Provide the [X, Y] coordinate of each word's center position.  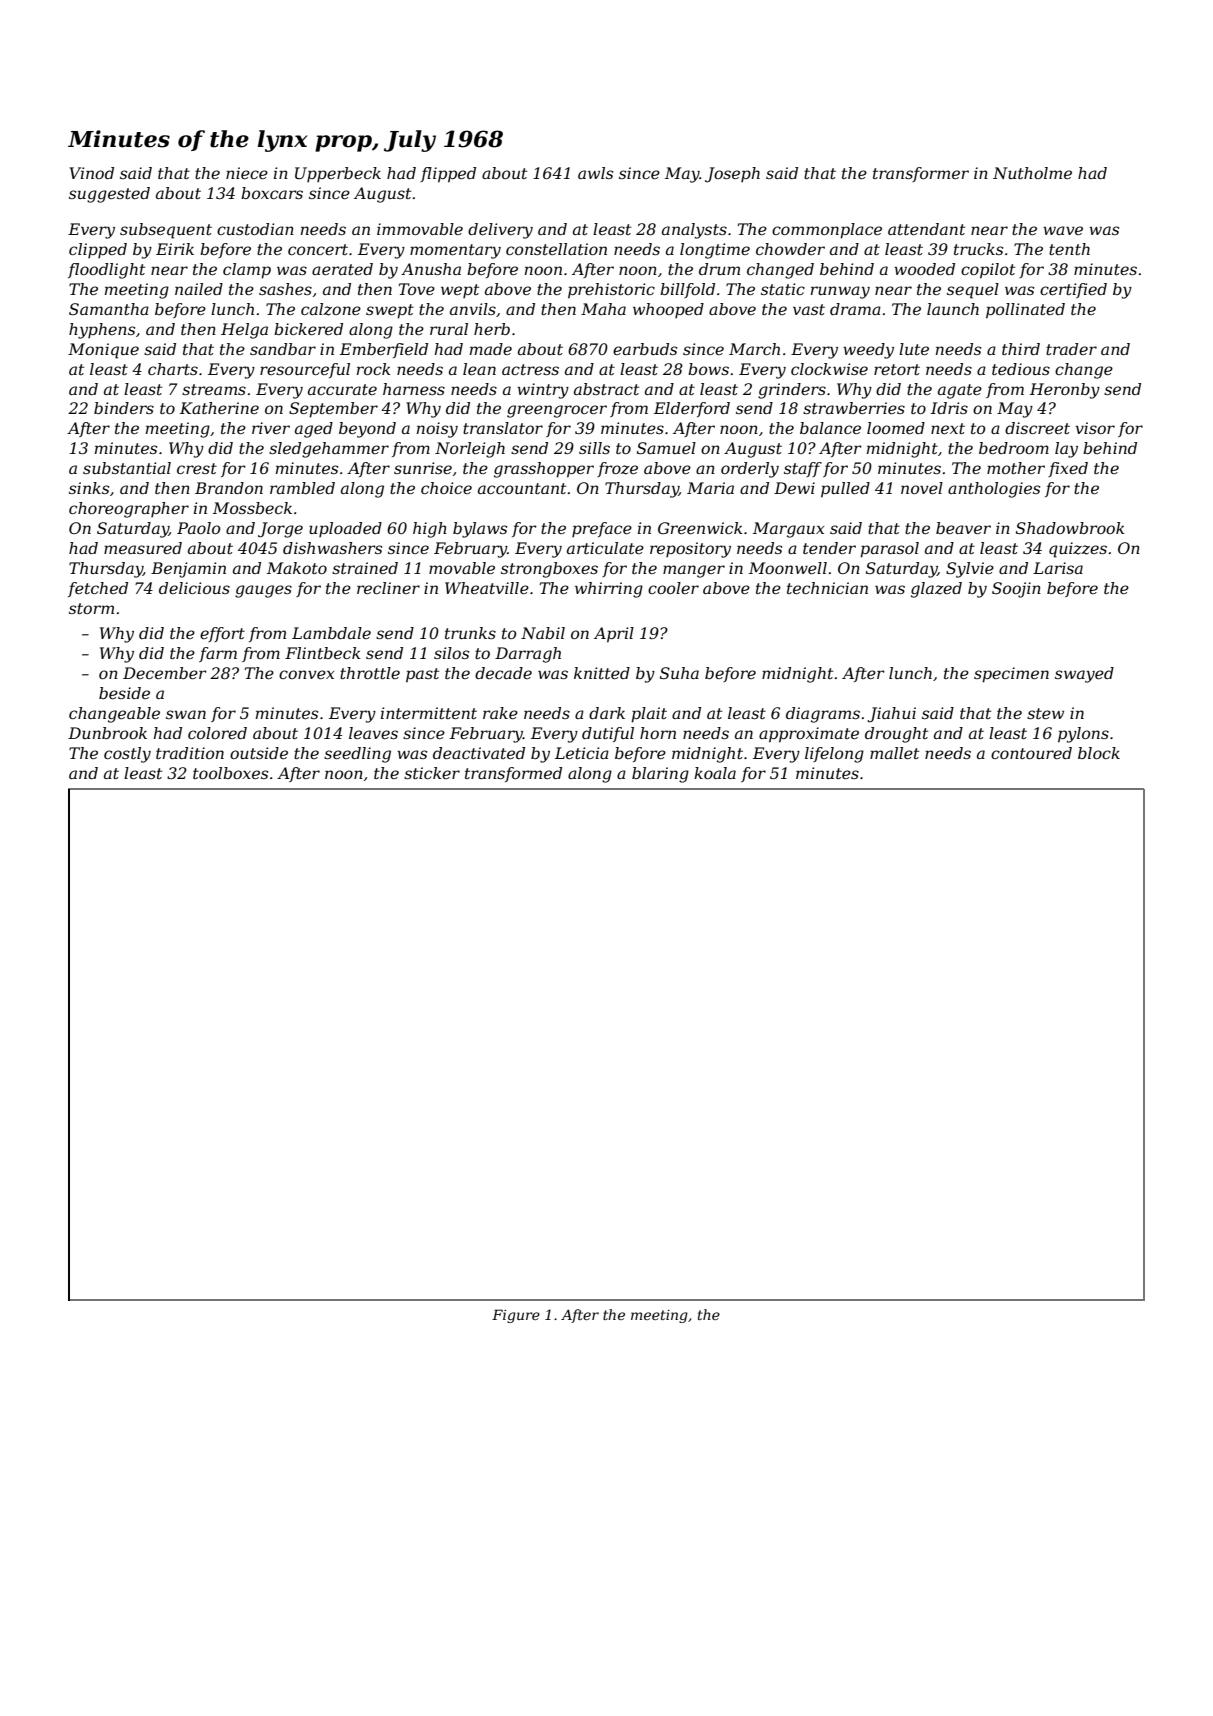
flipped [448, 175]
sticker [432, 773]
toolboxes [230, 773]
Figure [516, 1316]
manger [694, 571]
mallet [894, 753]
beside [124, 693]
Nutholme [1032, 173]
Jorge [280, 530]
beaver [963, 528]
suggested [109, 195]
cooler [673, 588]
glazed [936, 590]
